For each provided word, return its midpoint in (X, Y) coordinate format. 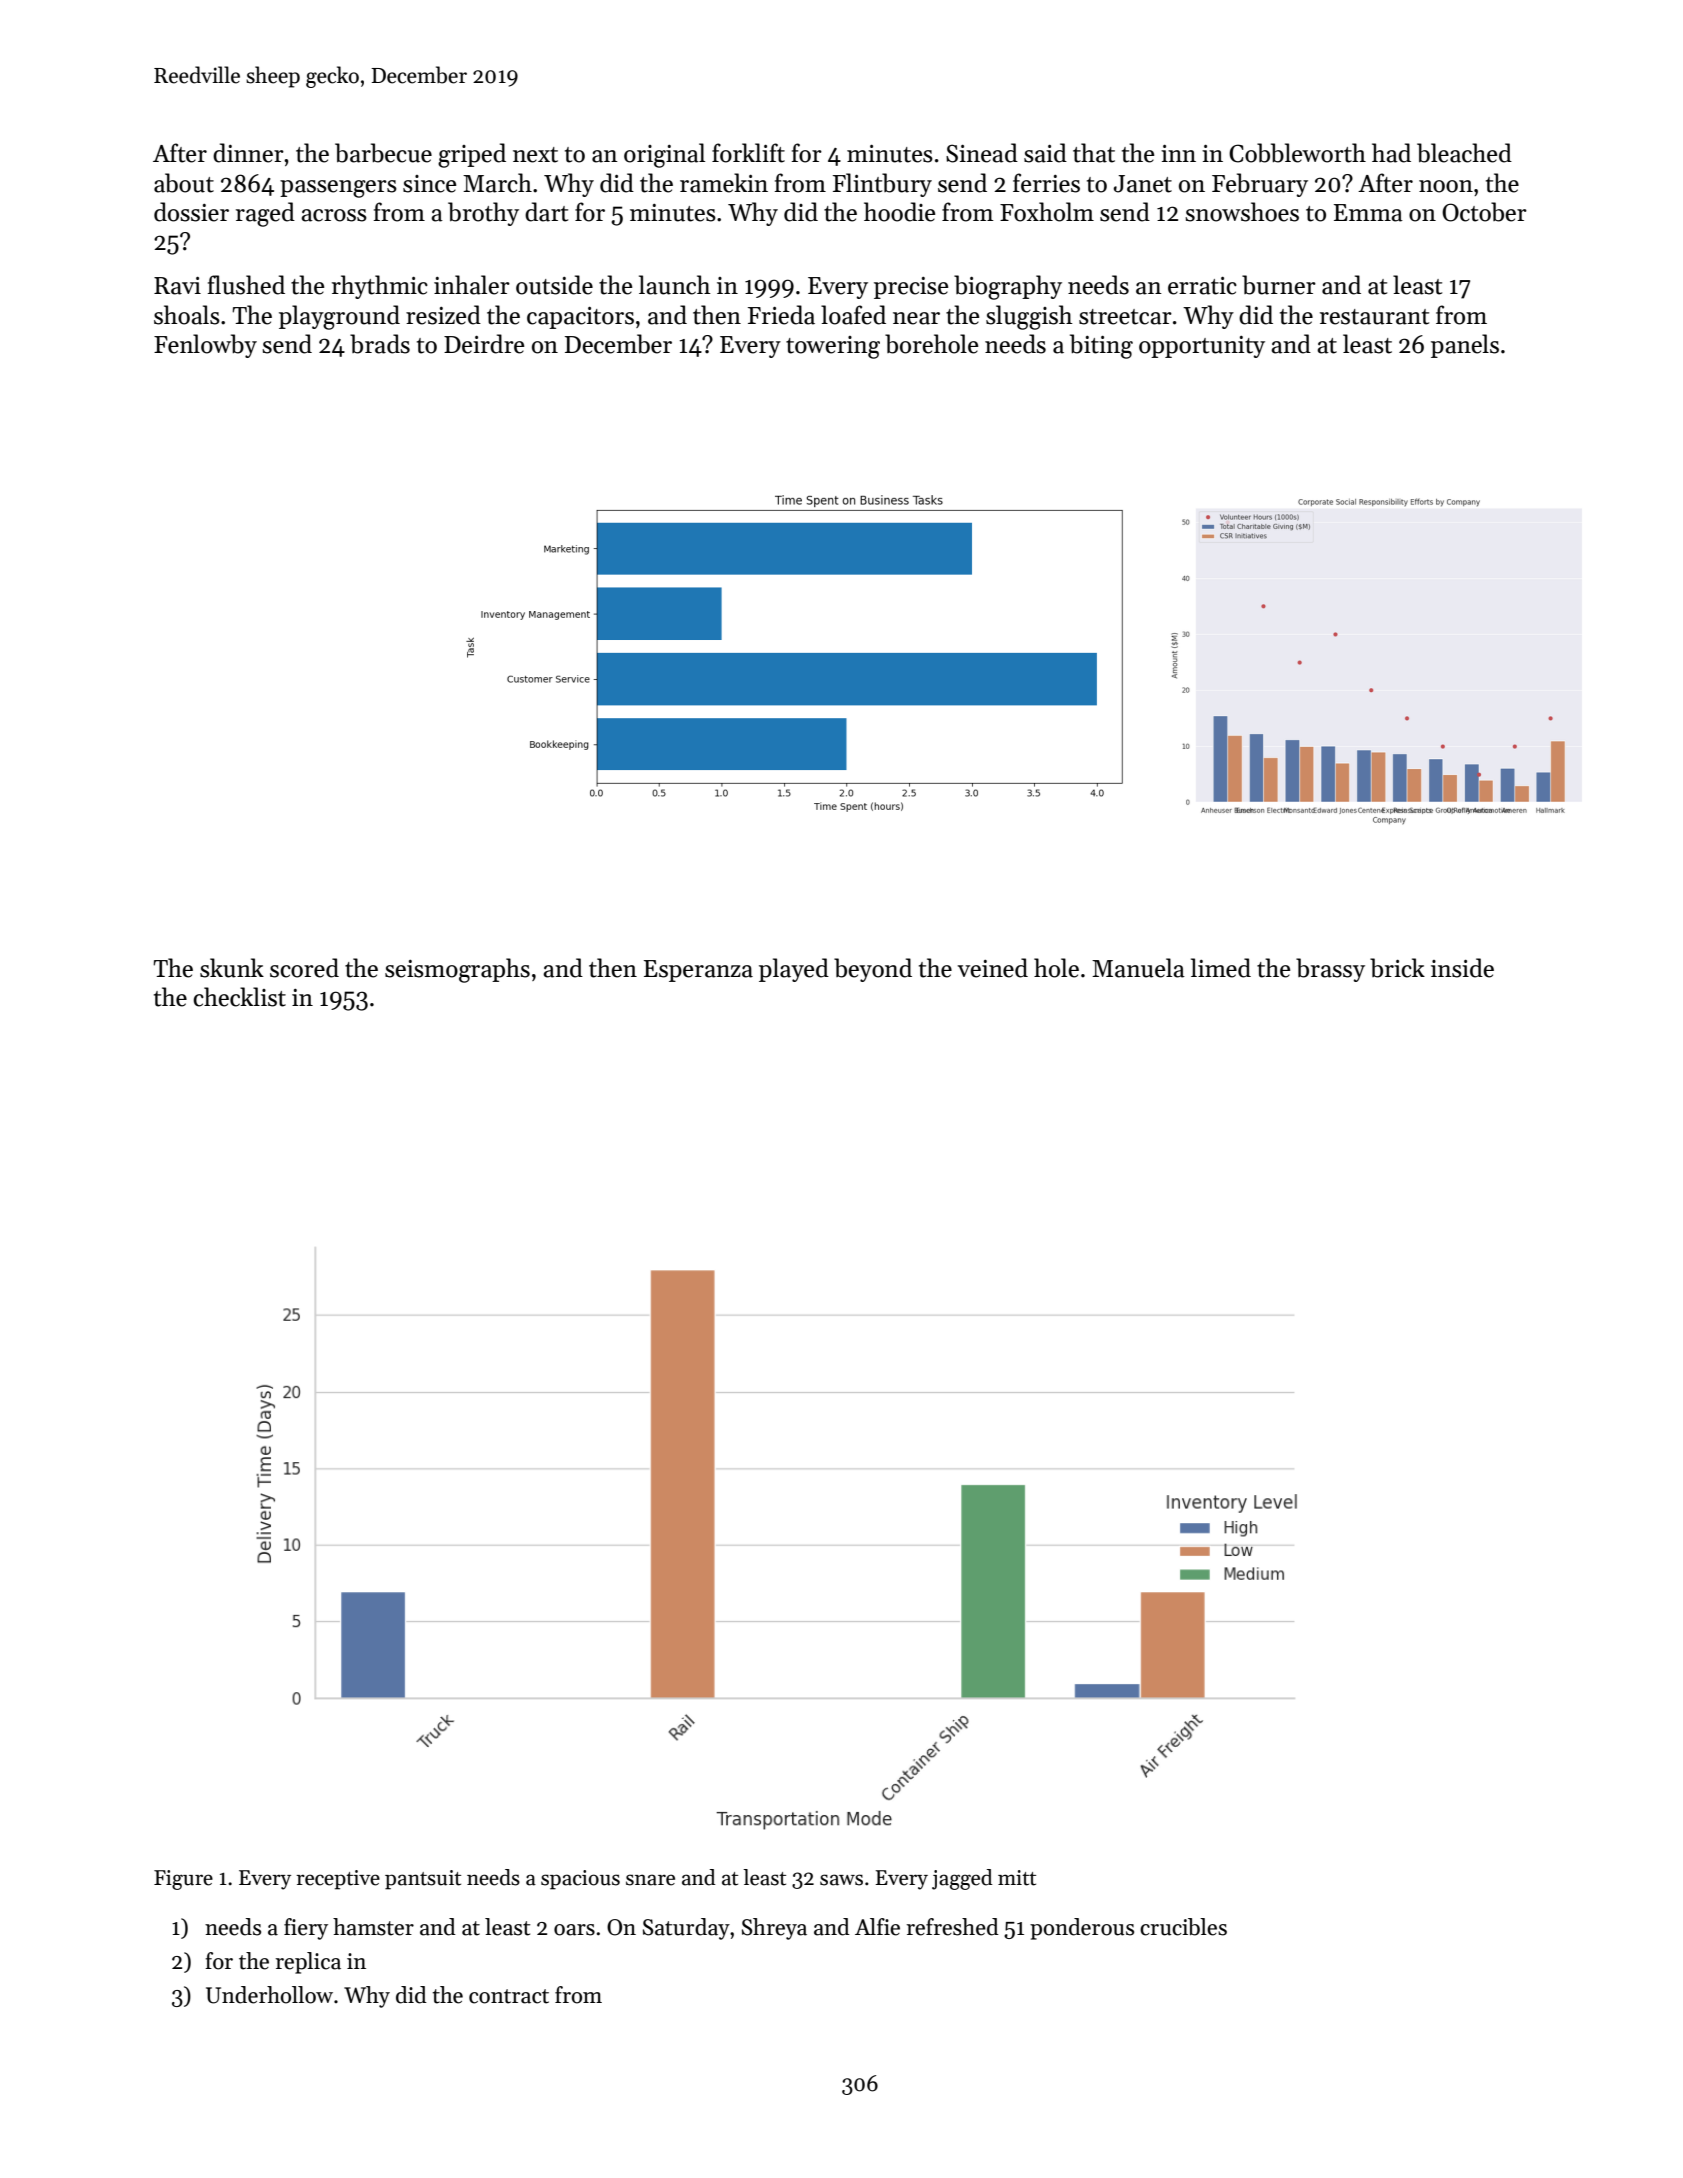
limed (1221, 968)
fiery (306, 1929)
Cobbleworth (1297, 153)
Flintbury (882, 185)
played (794, 970)
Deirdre (484, 344)
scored (304, 968)
